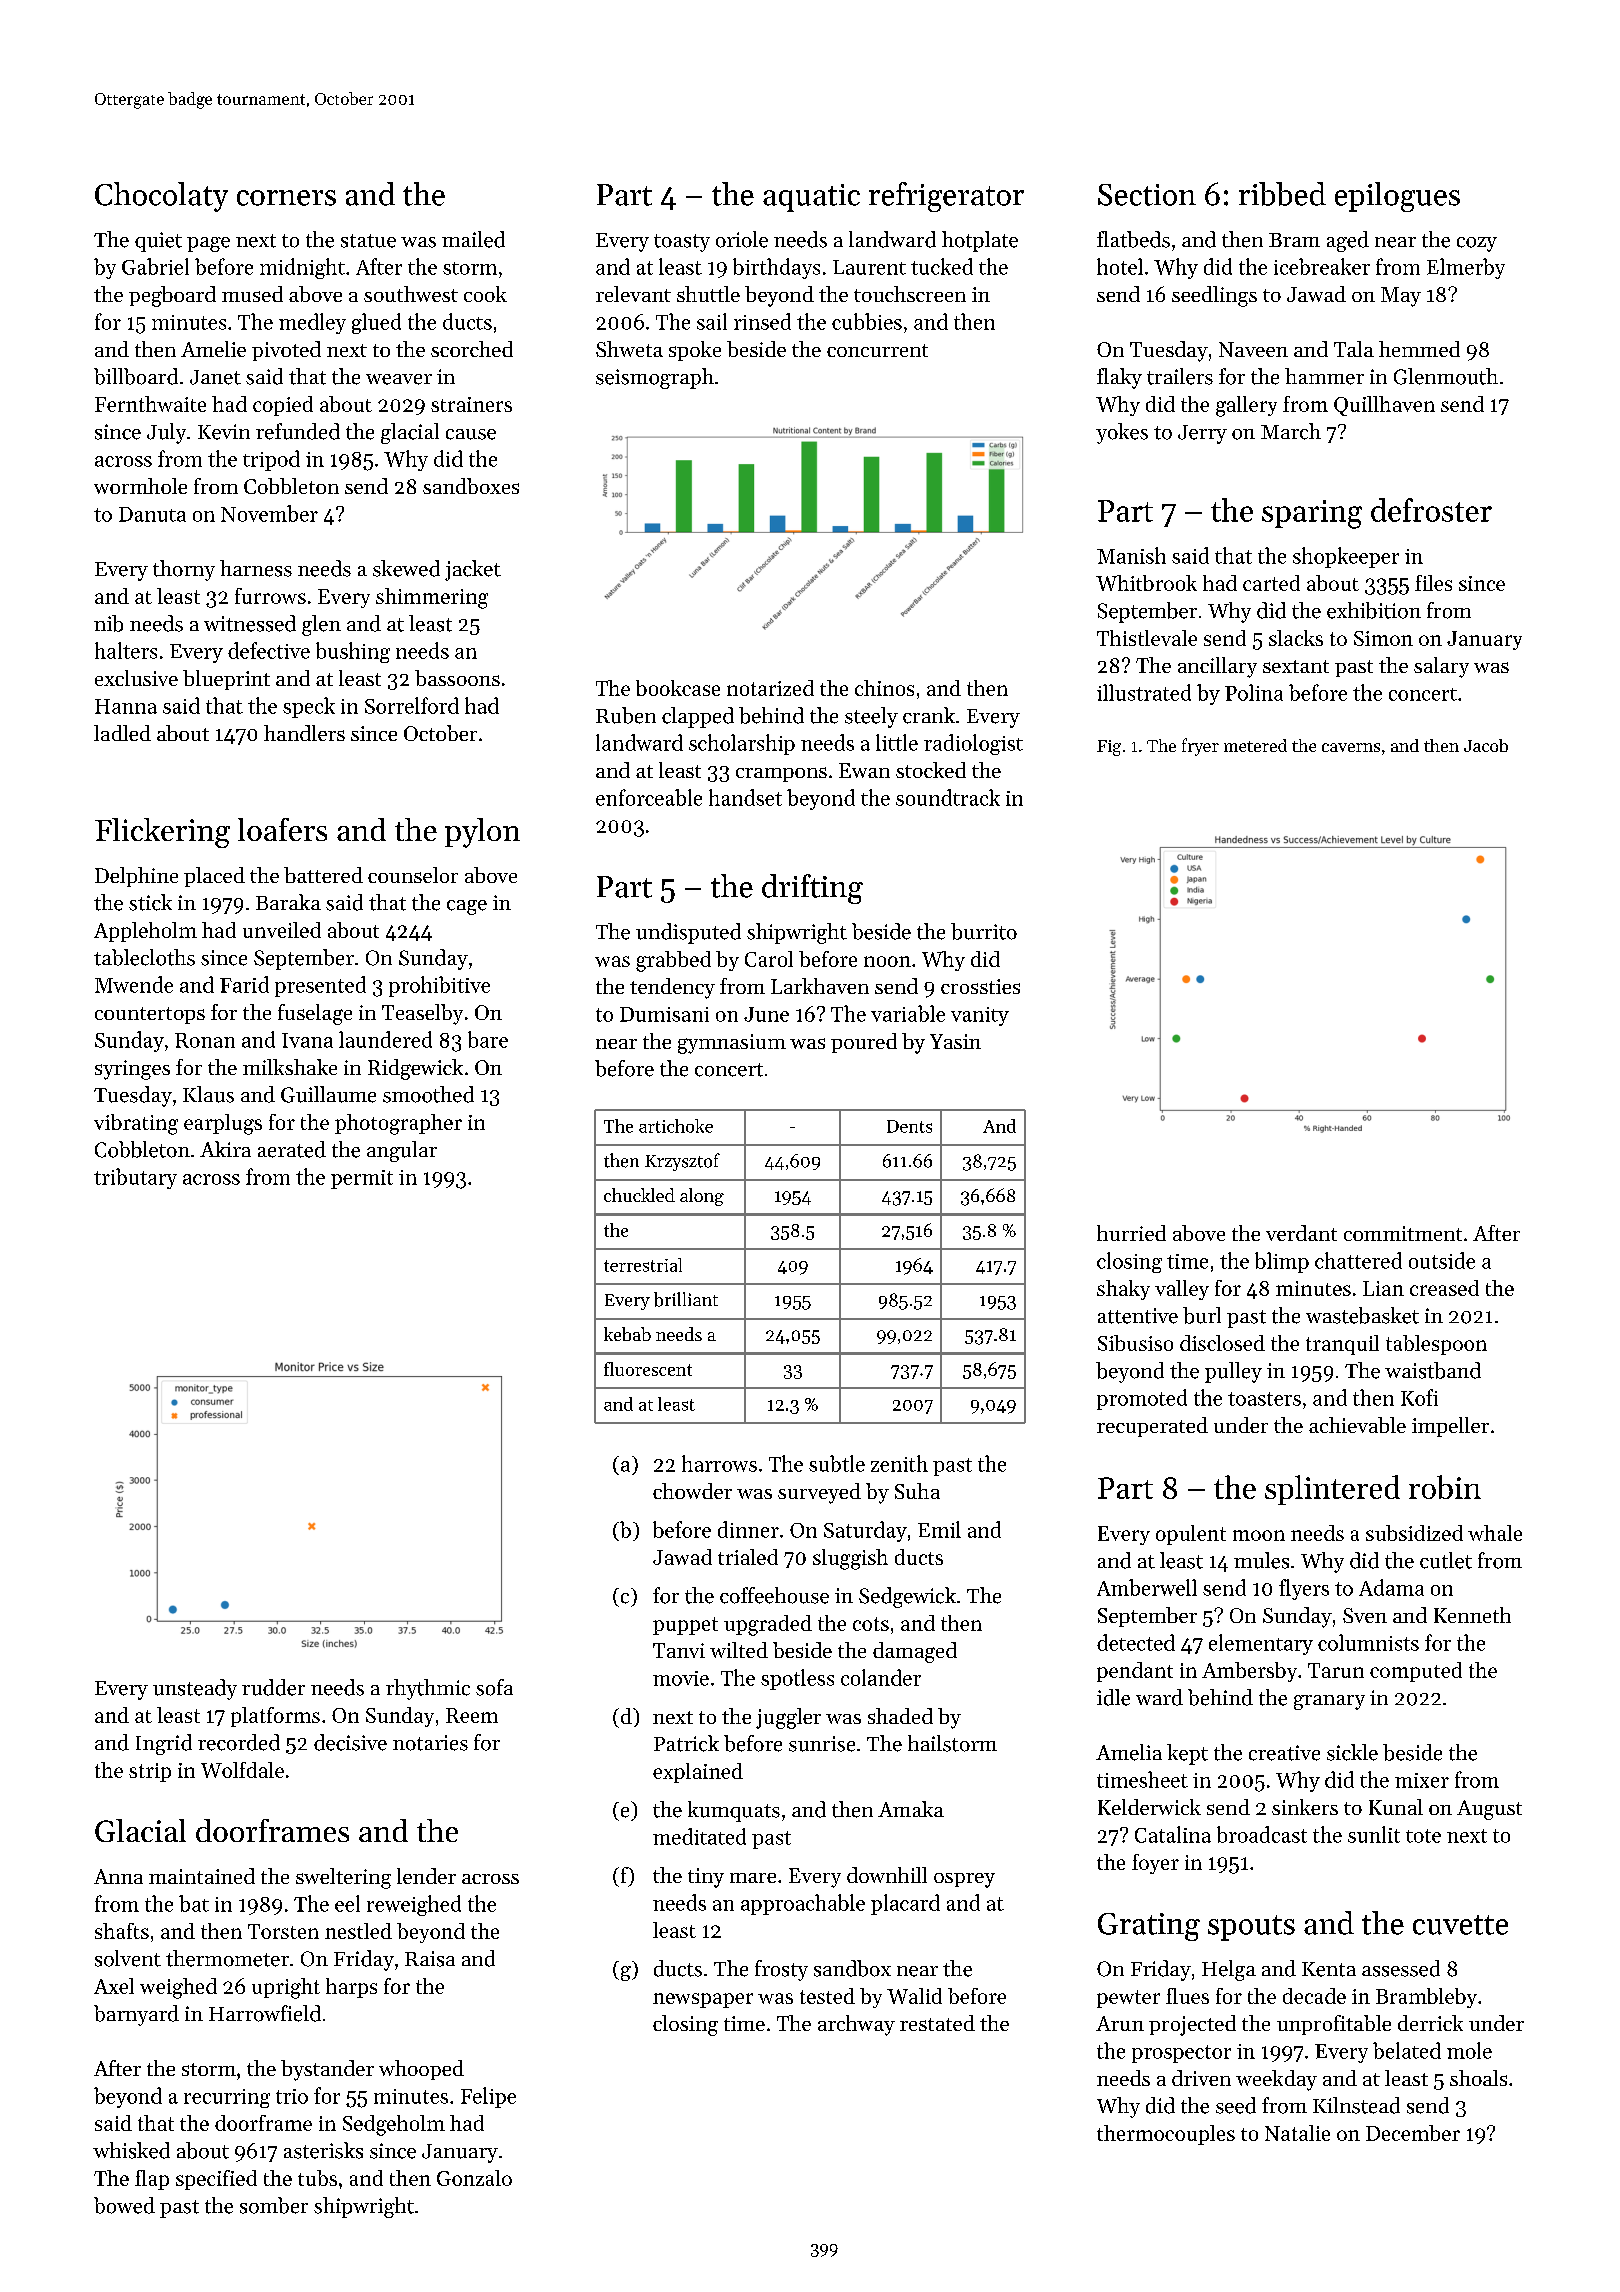 This page has width=1620, height=2292. What do you see at coordinates (474, 2178) in the page?
I see `Gonzalo` at bounding box center [474, 2178].
